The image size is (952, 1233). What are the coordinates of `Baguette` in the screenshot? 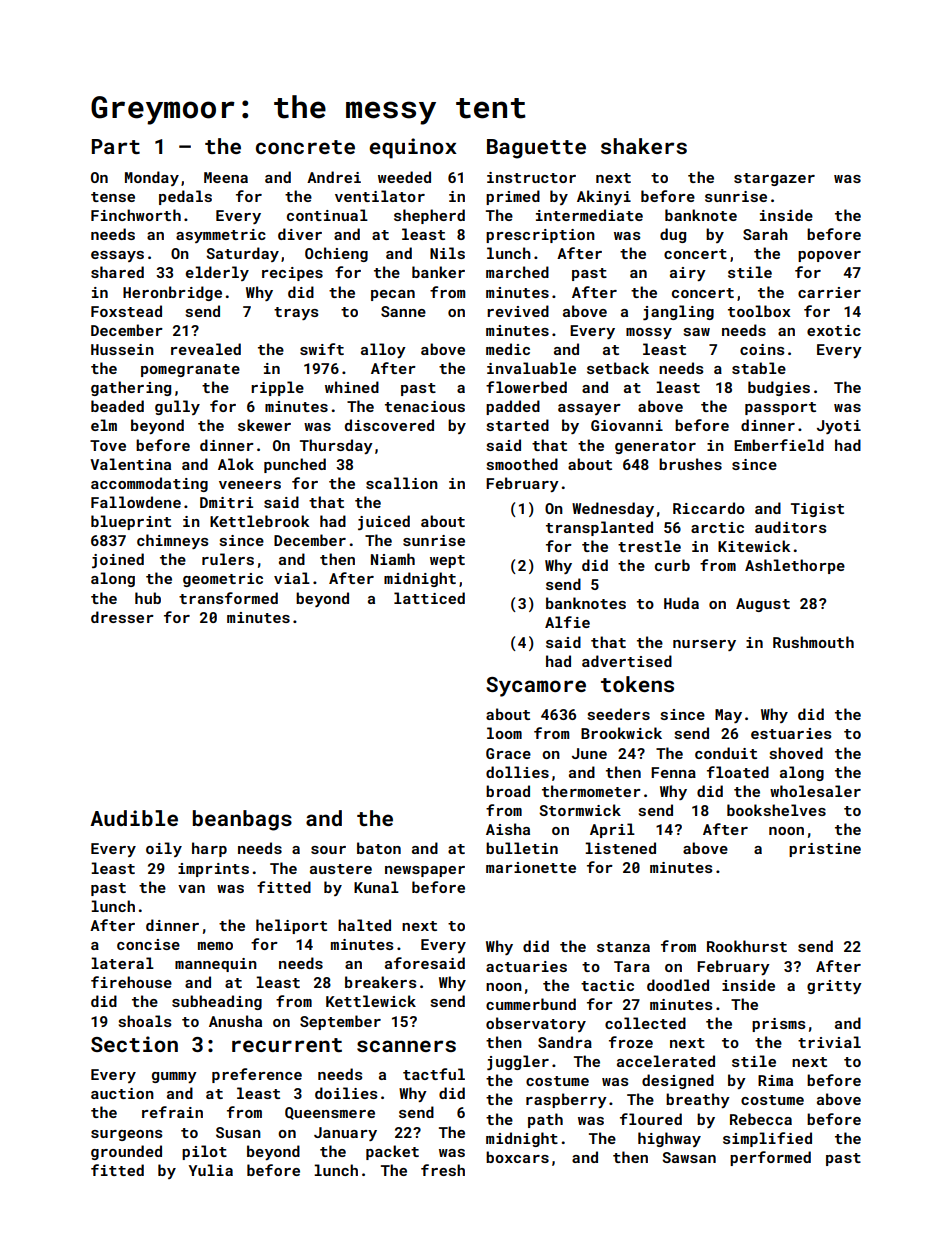 It's located at (536, 149).
